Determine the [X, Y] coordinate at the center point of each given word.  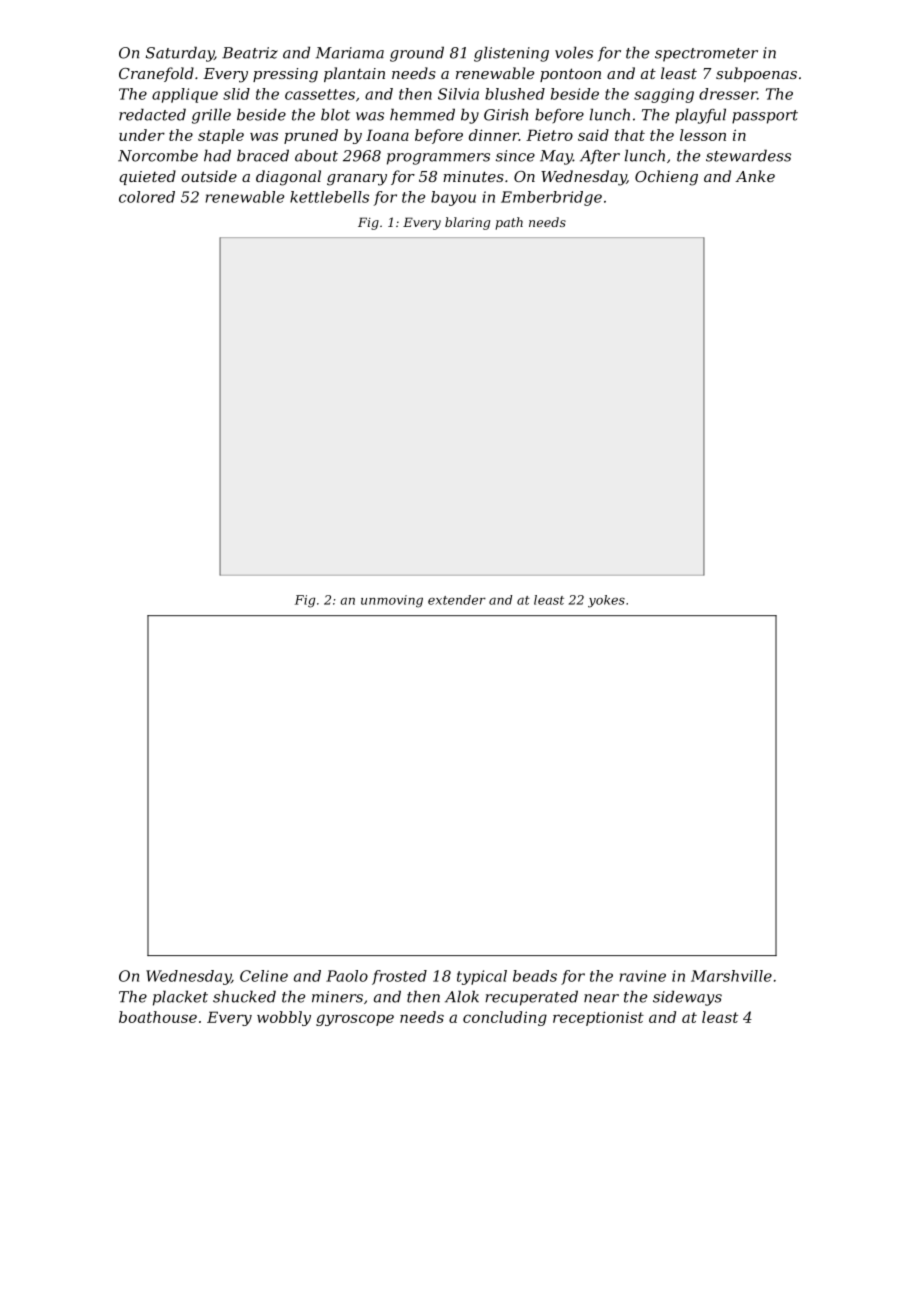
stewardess [748, 155]
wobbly [284, 1018]
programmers [438, 159]
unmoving [392, 601]
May [556, 157]
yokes [606, 601]
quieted [147, 177]
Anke [755, 176]
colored [147, 197]
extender [457, 600]
